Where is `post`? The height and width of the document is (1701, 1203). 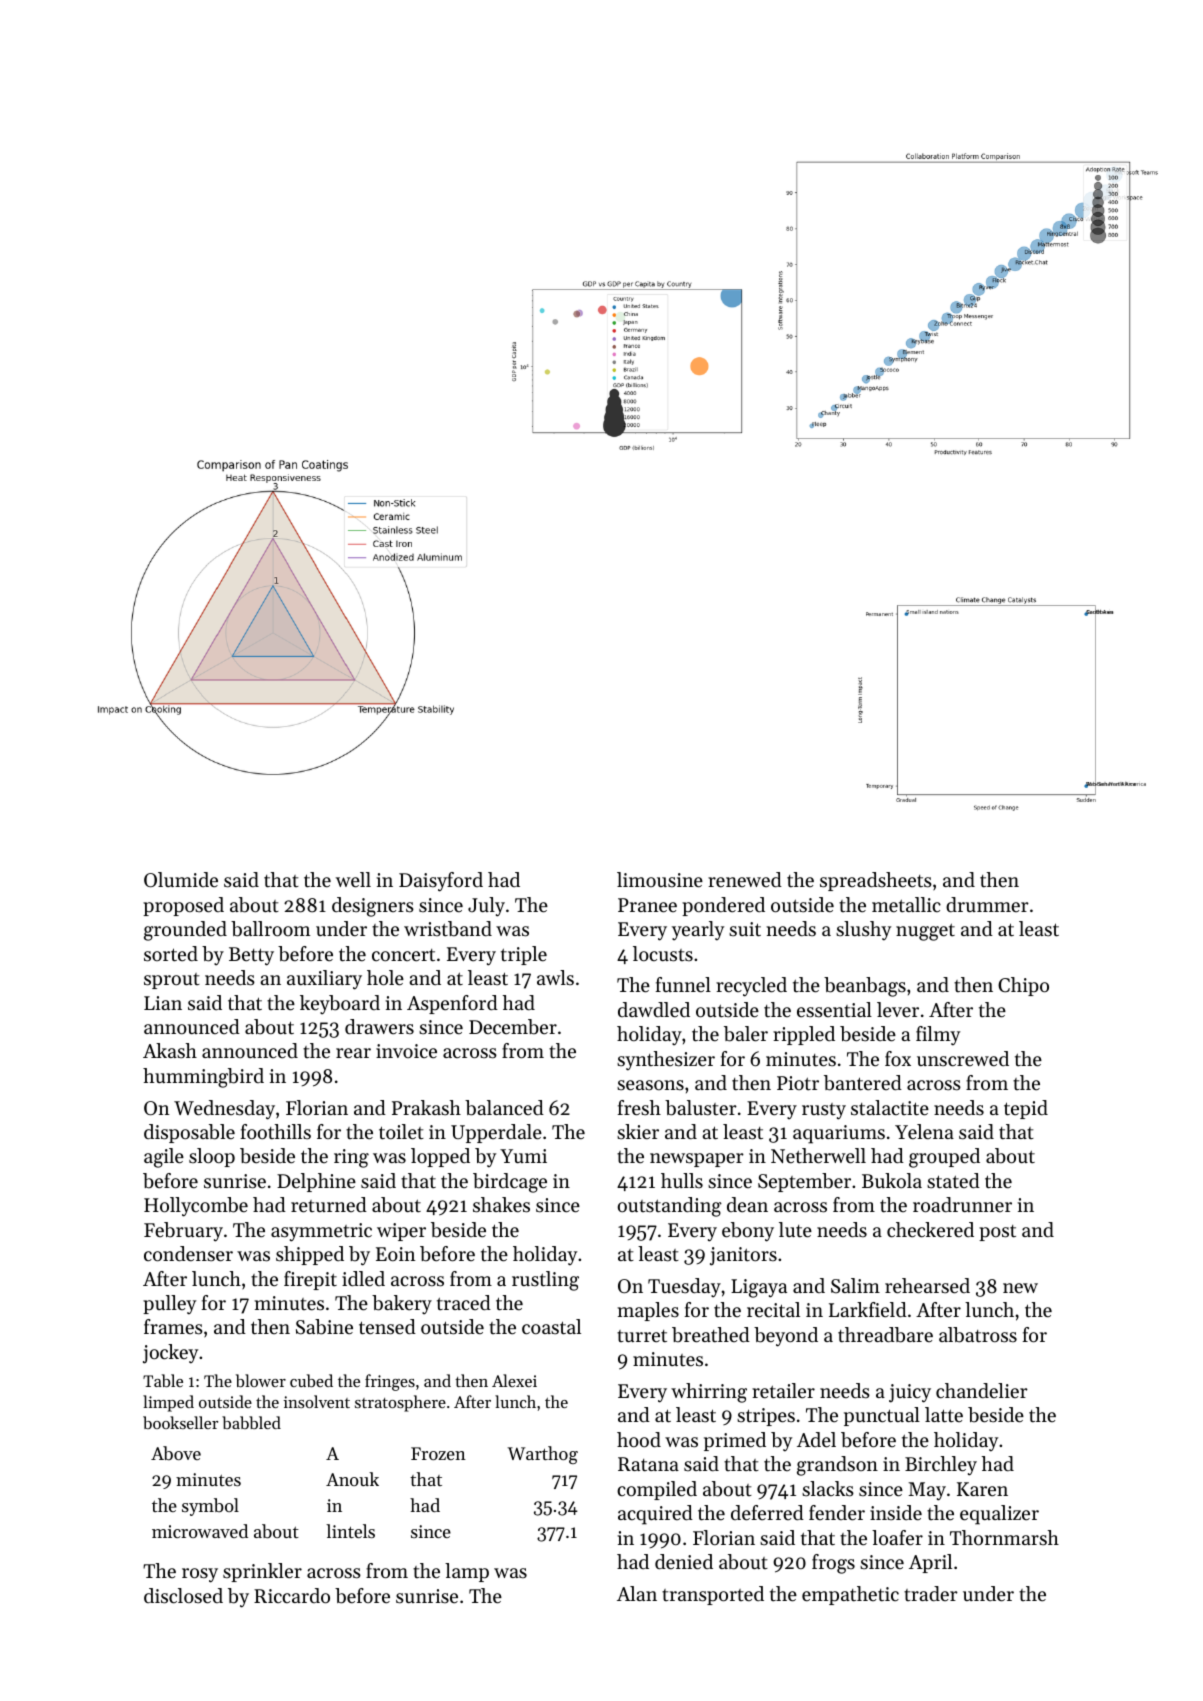
post is located at coordinates (997, 1233).
